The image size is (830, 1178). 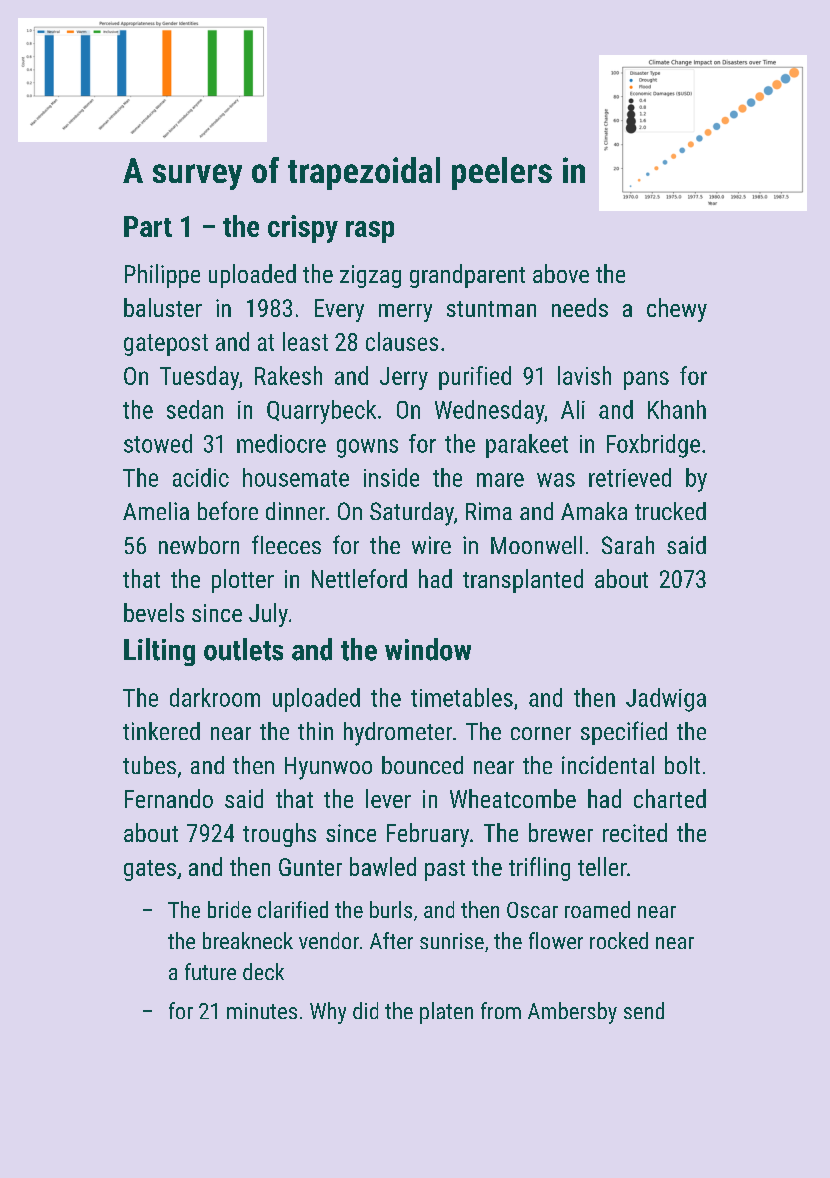 What do you see at coordinates (527, 446) in the image?
I see `parakeet` at bounding box center [527, 446].
